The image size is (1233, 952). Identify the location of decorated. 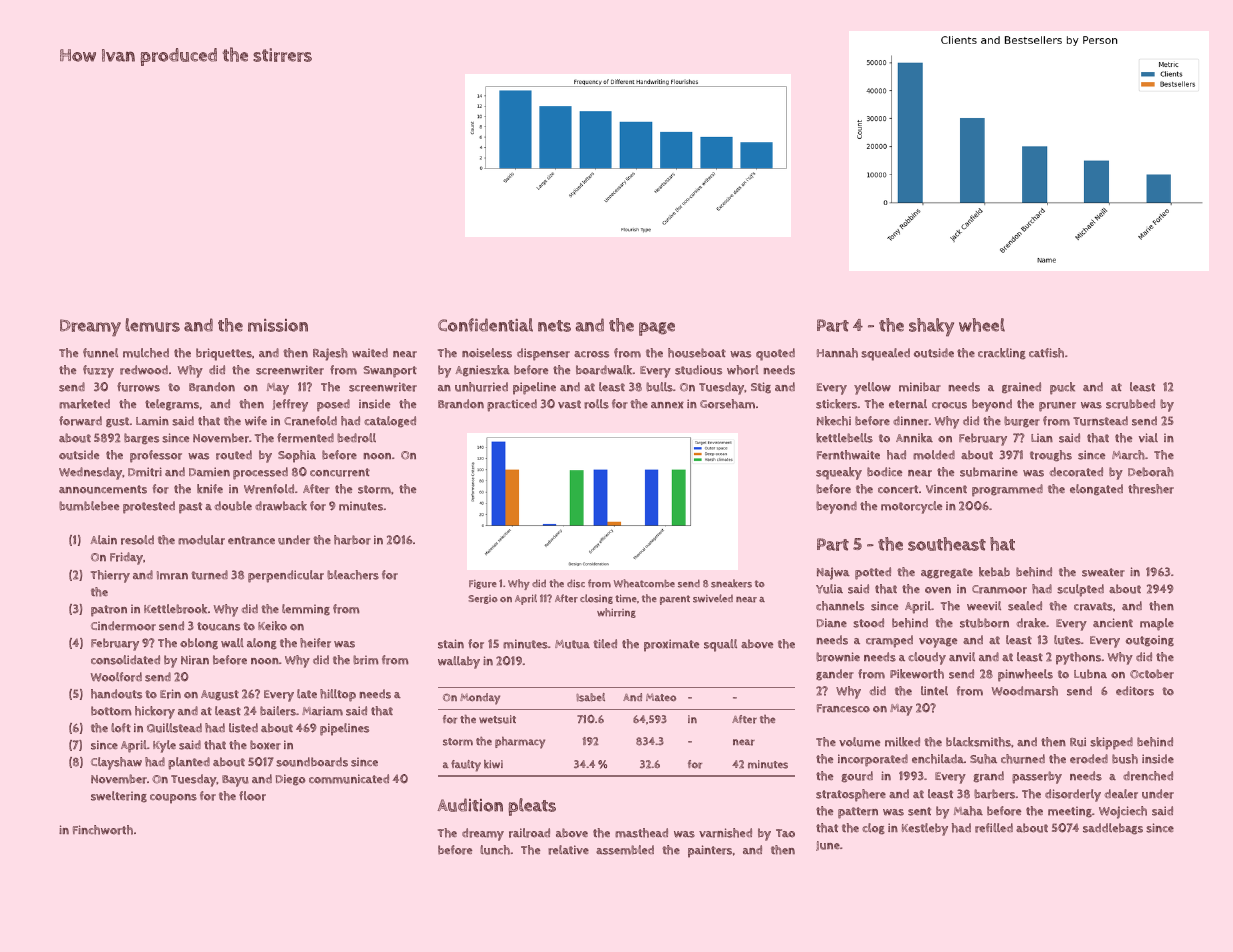
(1076, 472).
